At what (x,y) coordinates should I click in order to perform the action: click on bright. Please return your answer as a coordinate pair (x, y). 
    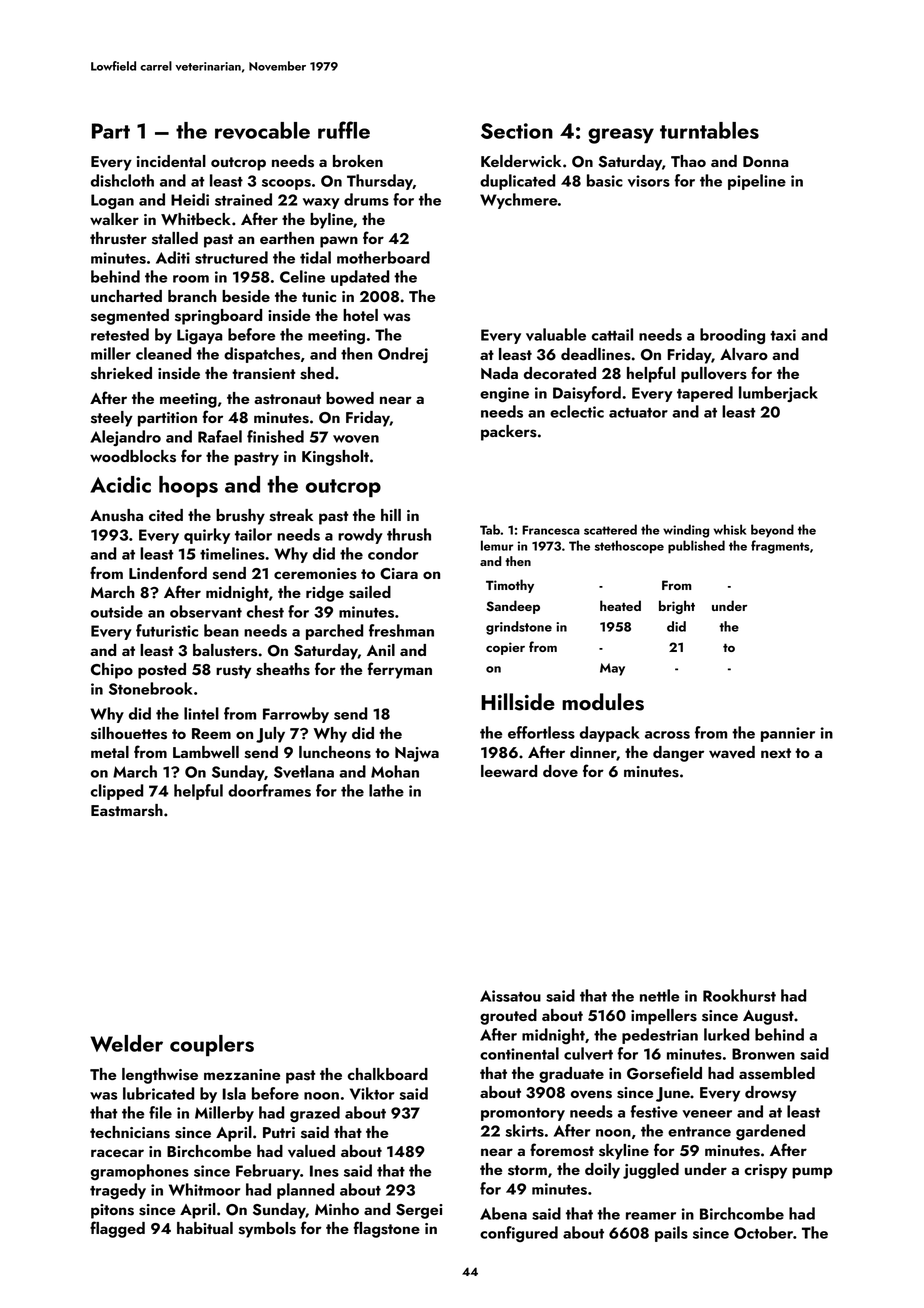
    Looking at the image, I should click on (677, 607).
